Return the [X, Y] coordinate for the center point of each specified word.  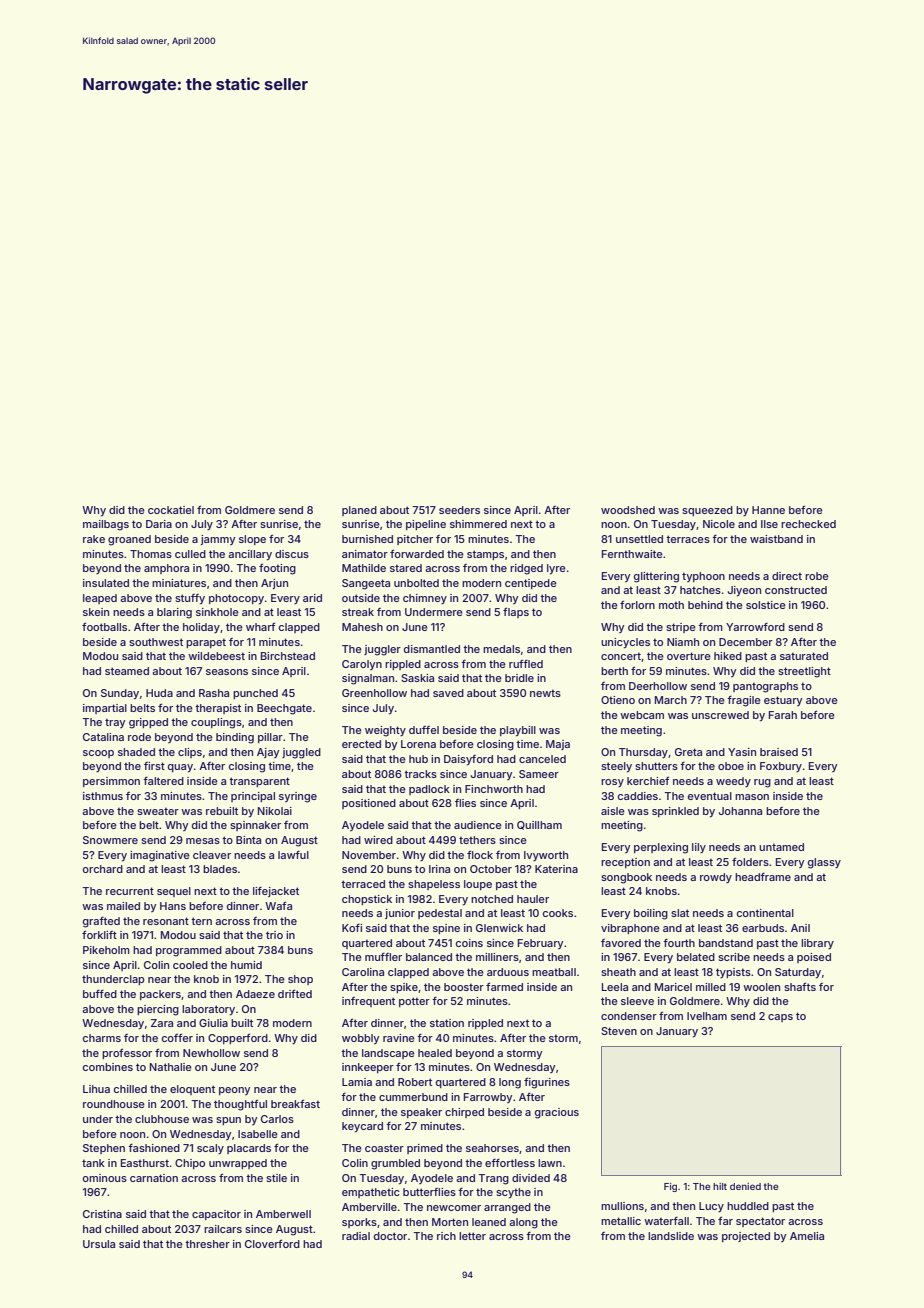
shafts [800, 986]
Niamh [683, 642]
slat [680, 913]
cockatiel [171, 510]
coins [469, 943]
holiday [201, 628]
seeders [459, 510]
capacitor [216, 1215]
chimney [425, 599]
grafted [101, 922]
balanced [429, 957]
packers [160, 995]
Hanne [768, 510]
